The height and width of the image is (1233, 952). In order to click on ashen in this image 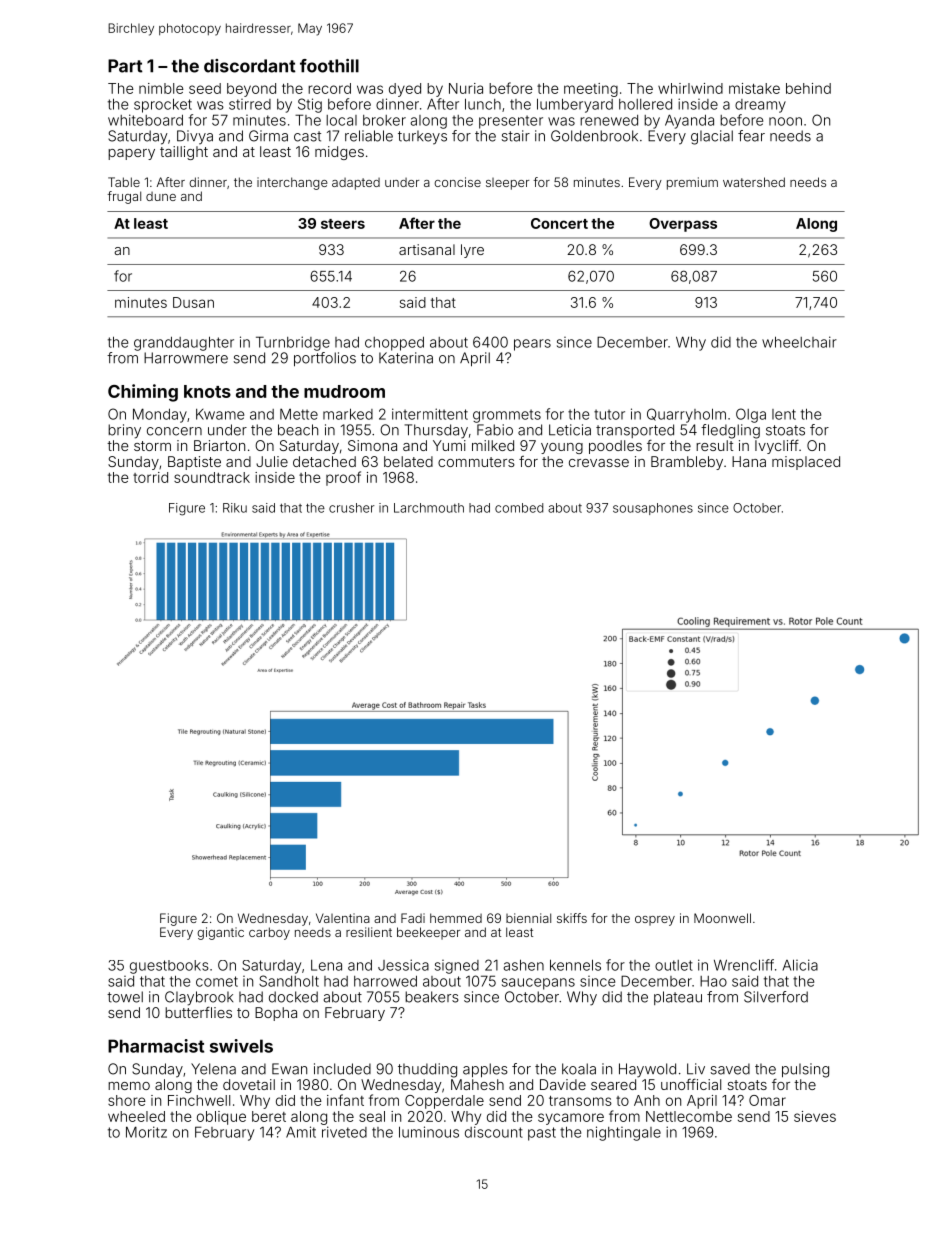, I will do `click(523, 965)`.
